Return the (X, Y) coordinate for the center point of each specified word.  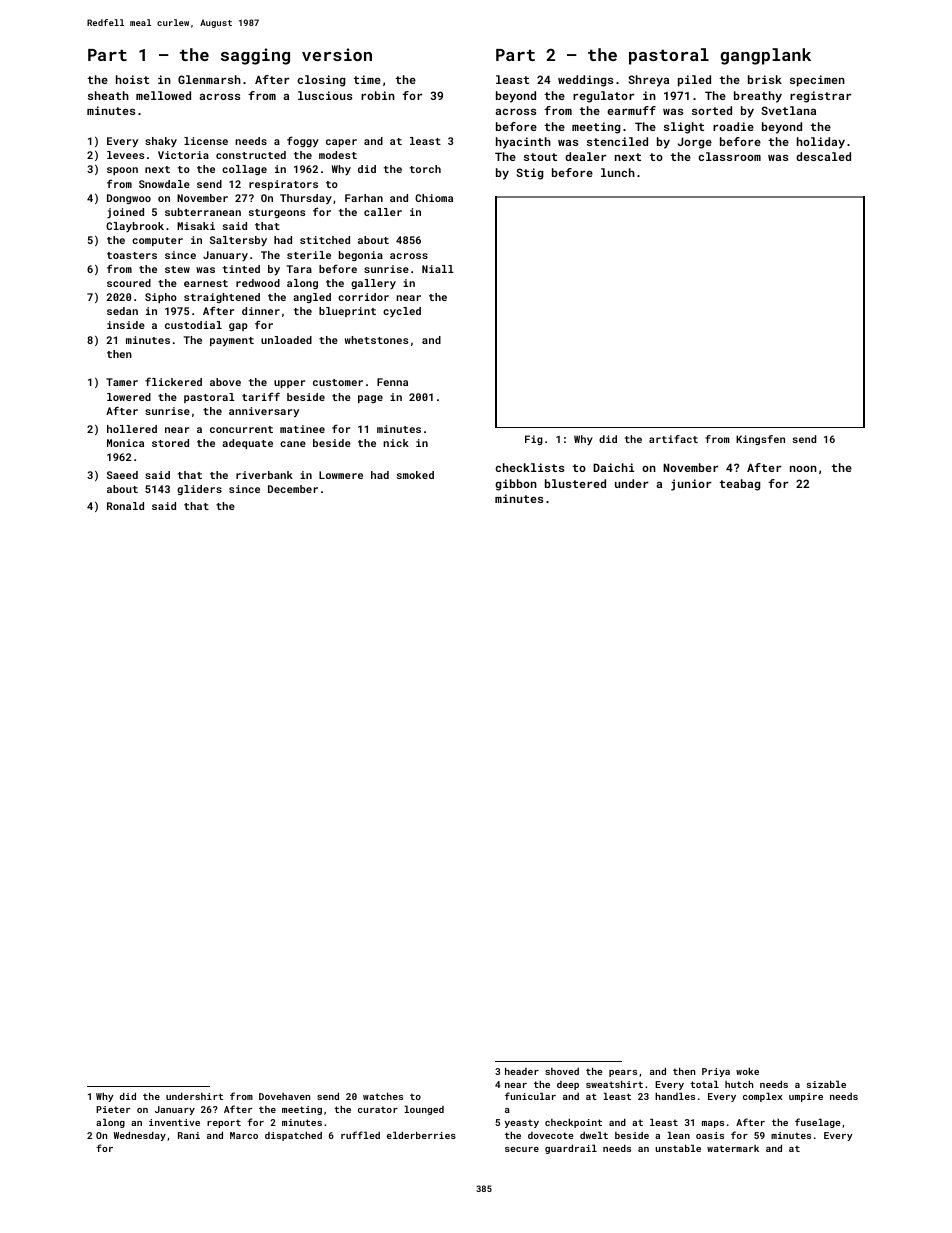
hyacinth (523, 143)
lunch (618, 172)
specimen (817, 81)
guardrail (571, 1149)
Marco (244, 1135)
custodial (193, 325)
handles (675, 1096)
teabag (739, 485)
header (522, 1071)
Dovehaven (284, 1096)
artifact (673, 439)
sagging (255, 56)
